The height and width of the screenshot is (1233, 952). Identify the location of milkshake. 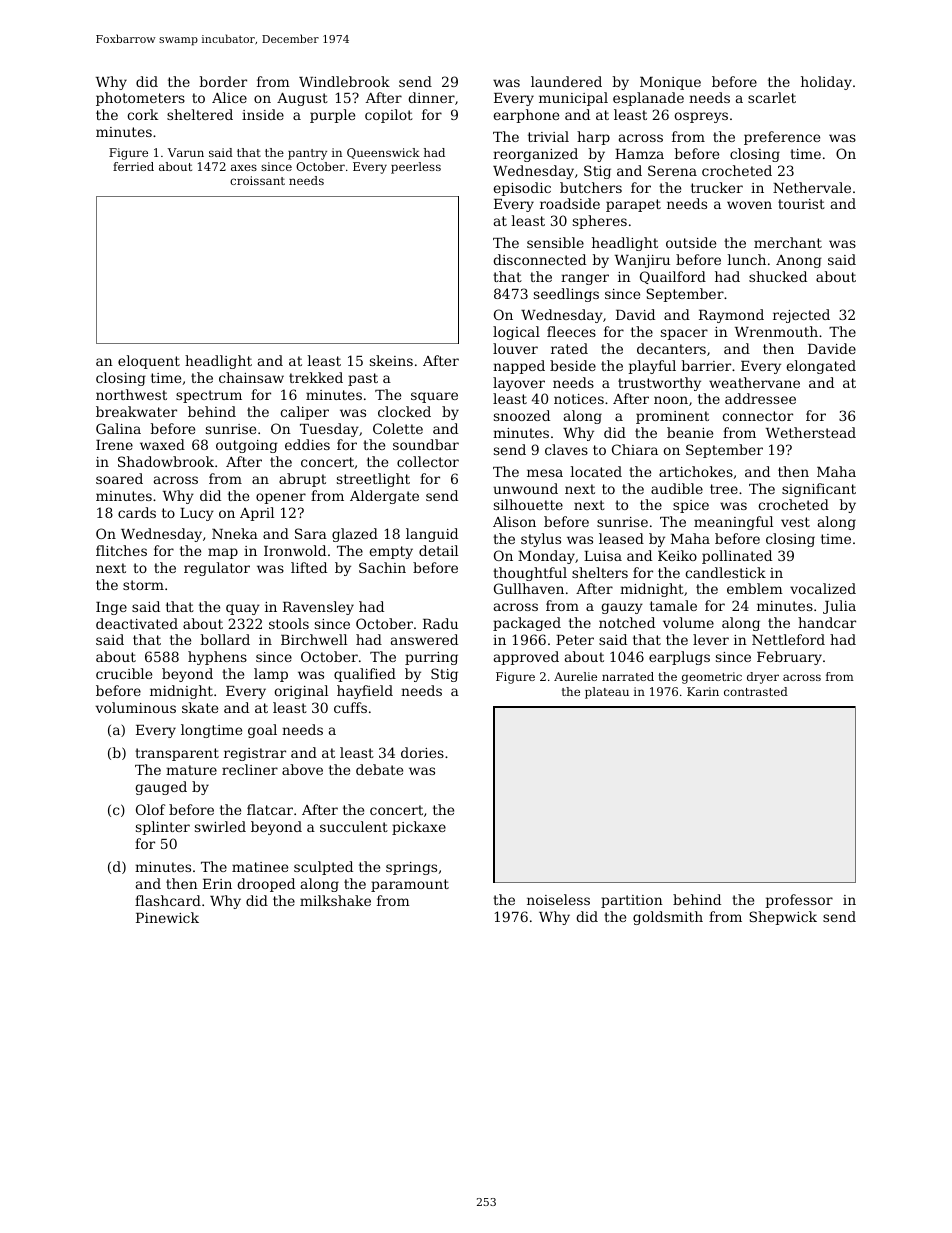
(335, 900).
